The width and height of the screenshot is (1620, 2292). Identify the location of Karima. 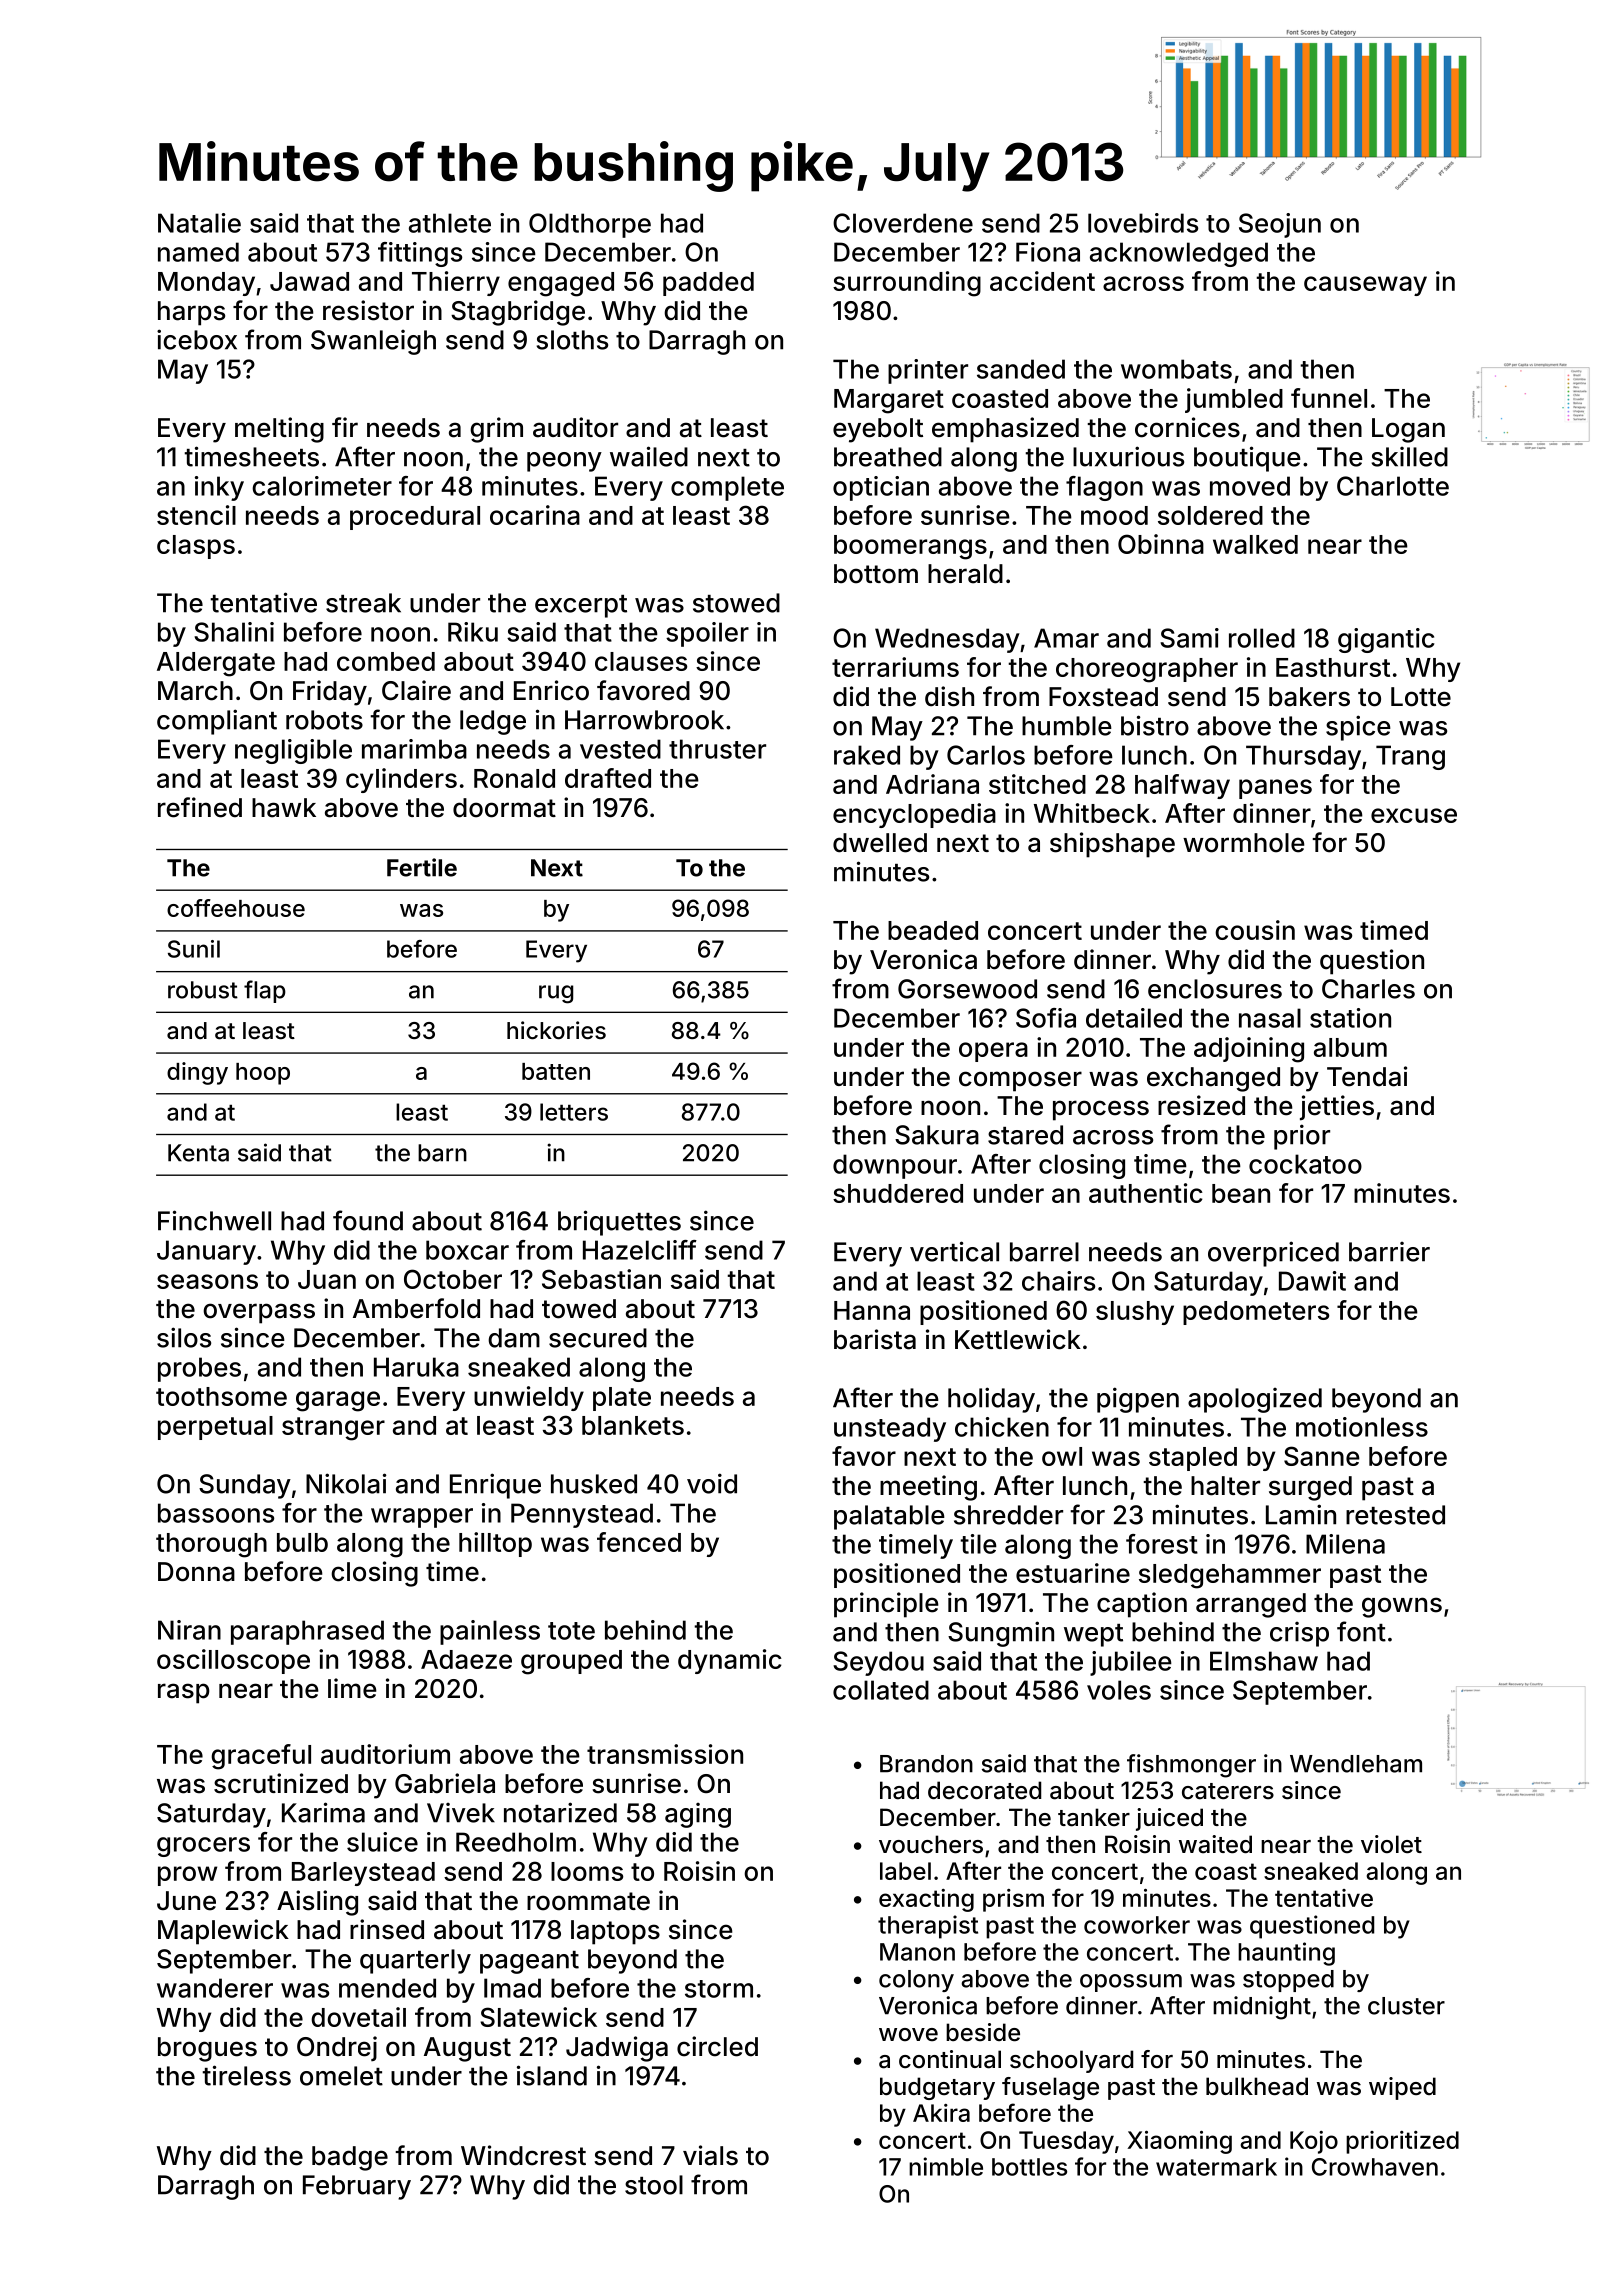
(323, 1812).
